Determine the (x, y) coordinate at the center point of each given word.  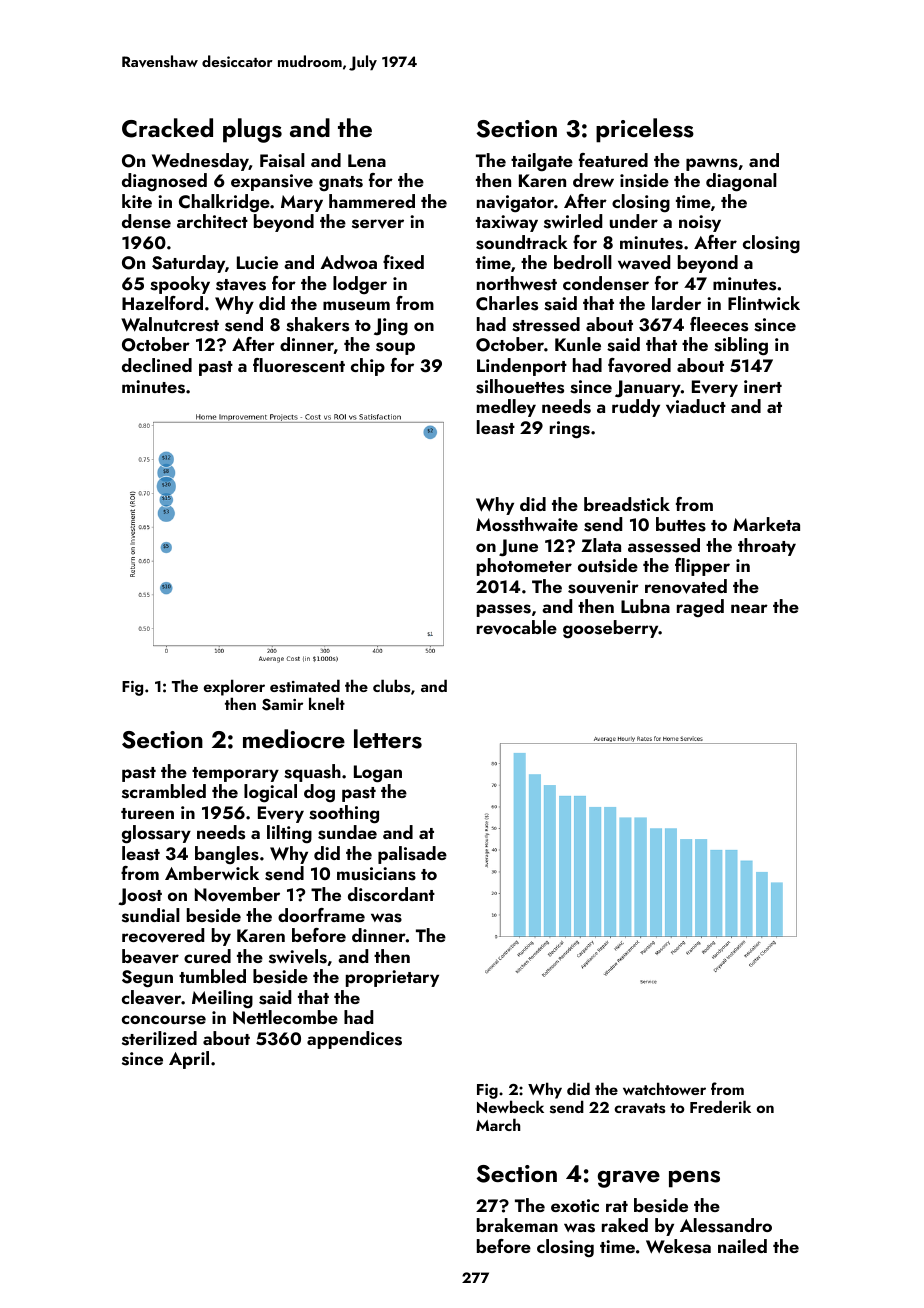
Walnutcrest (170, 324)
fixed (403, 262)
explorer (234, 687)
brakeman (517, 1225)
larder (676, 303)
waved (644, 262)
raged (700, 608)
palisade (412, 855)
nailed (742, 1246)
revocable (517, 627)
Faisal (282, 160)
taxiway (507, 223)
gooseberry (611, 629)
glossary (156, 834)
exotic (575, 1205)
